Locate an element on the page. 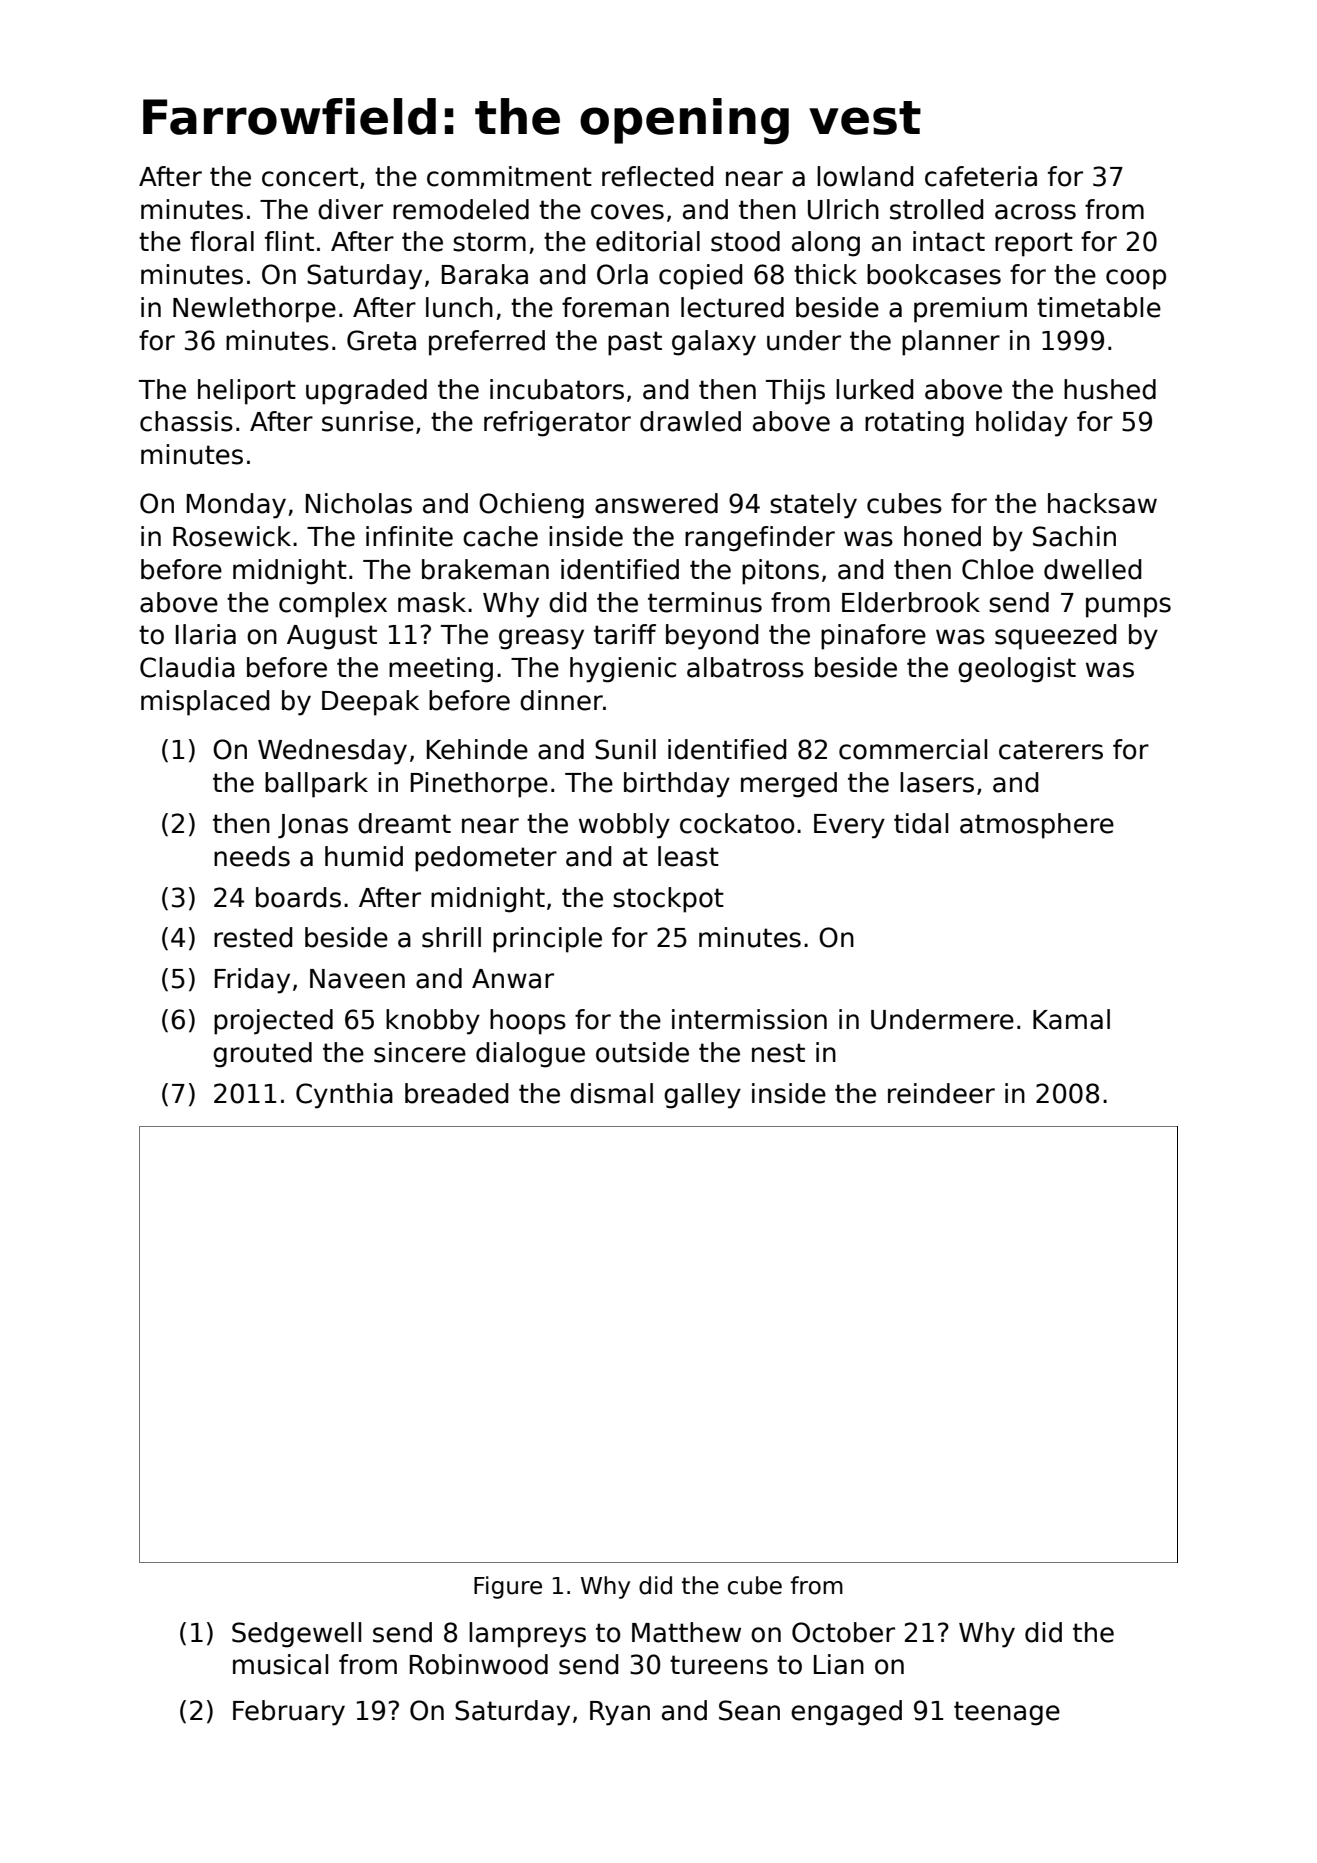  Friday is located at coordinates (252, 981).
